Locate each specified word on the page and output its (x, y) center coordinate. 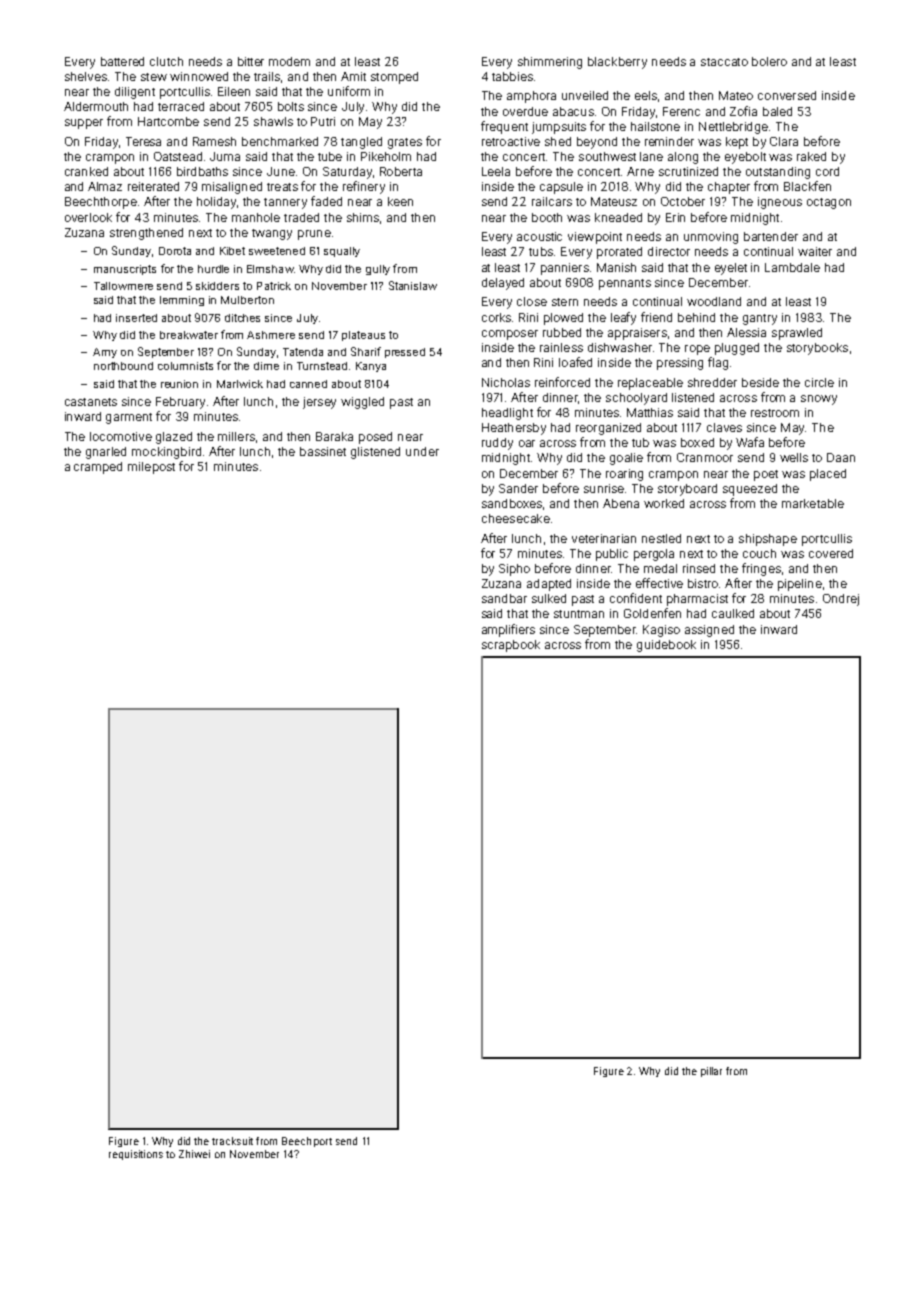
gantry (760, 319)
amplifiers (508, 630)
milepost (151, 468)
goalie (626, 459)
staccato (724, 62)
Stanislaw (413, 285)
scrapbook (511, 646)
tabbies (512, 76)
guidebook (666, 646)
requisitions (136, 1155)
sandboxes (512, 503)
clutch (166, 61)
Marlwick (240, 384)
